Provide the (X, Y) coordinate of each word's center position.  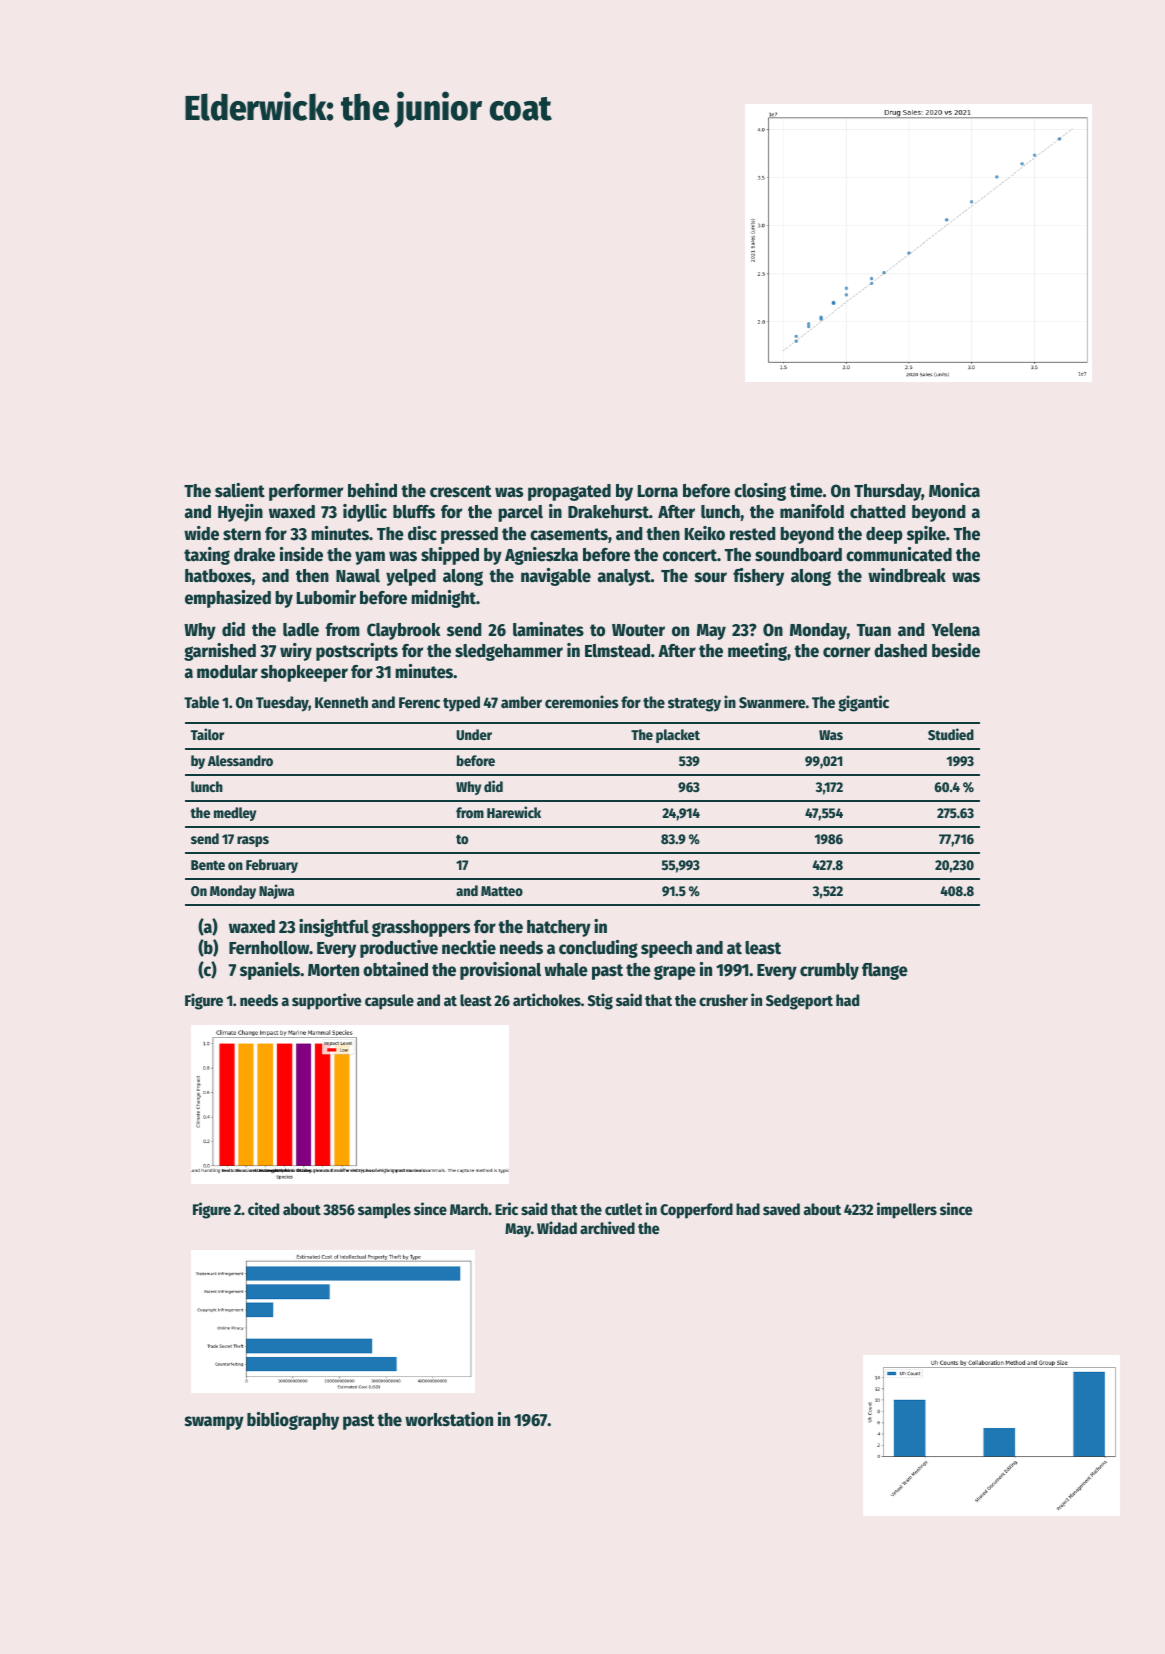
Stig (600, 1001)
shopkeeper (304, 673)
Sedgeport (799, 1002)
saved (781, 1209)
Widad (557, 1227)
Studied (951, 734)
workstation (449, 1419)
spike (926, 535)
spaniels (270, 971)
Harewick (514, 812)
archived (607, 1227)
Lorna (658, 491)
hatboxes (218, 576)
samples (384, 1211)
